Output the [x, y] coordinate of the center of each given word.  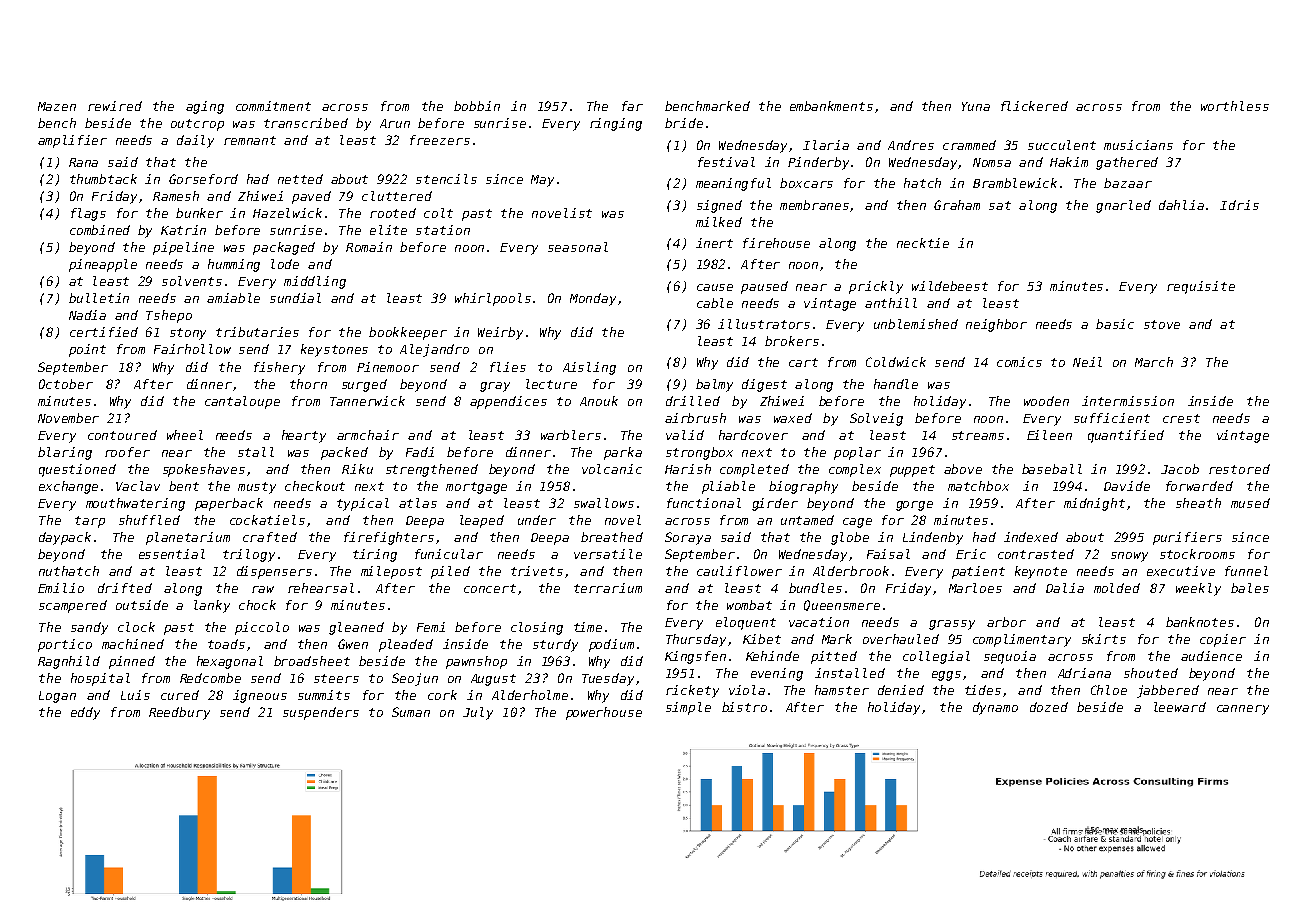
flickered [1034, 106]
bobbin [477, 106]
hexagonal [230, 662]
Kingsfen [695, 657]
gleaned [356, 628]
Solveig [876, 419]
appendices [508, 402]
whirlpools [493, 299]
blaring [65, 453]
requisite [1201, 287]
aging [205, 107]
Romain [369, 247]
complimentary [1022, 640]
